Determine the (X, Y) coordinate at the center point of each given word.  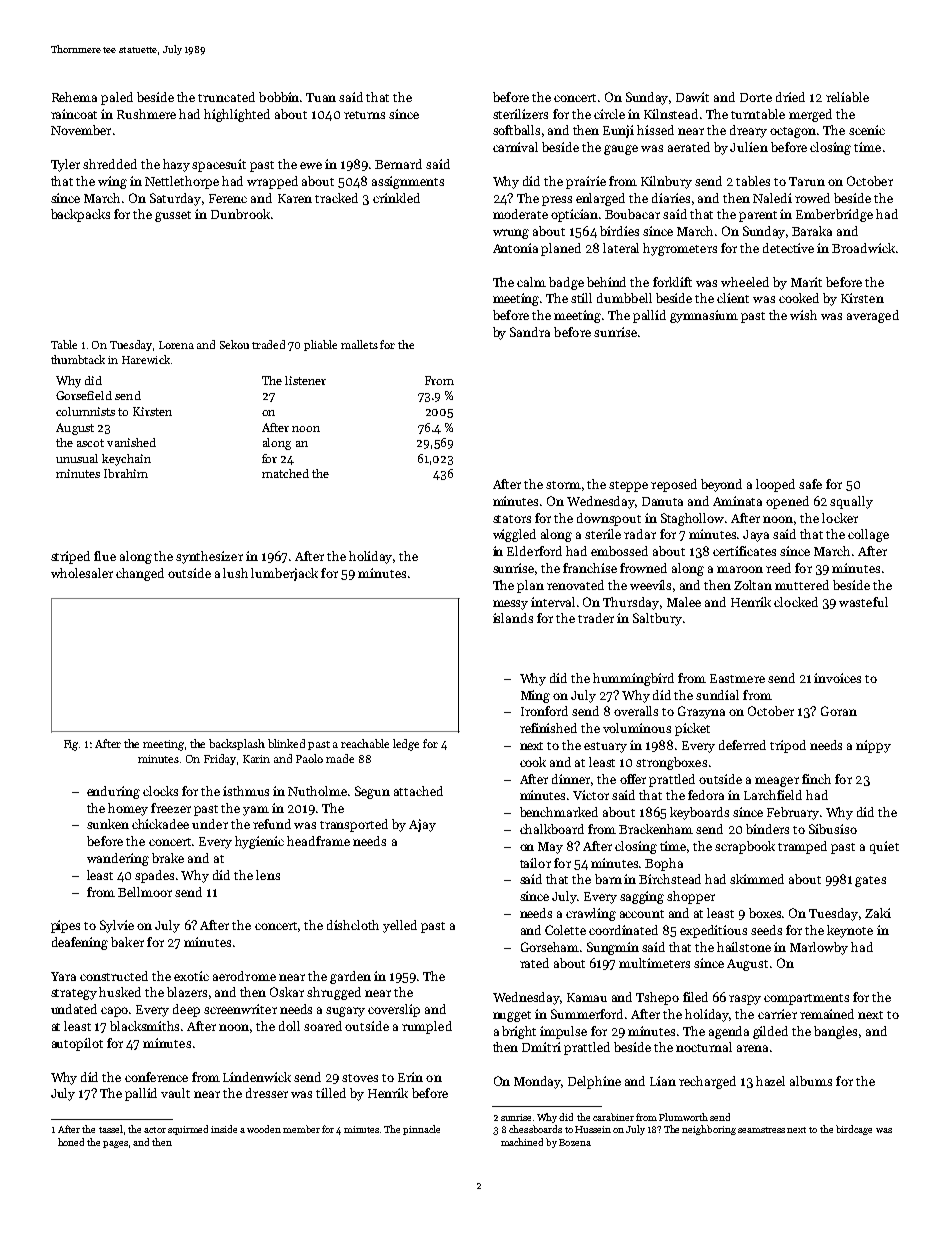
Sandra (530, 332)
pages (115, 1144)
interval (553, 602)
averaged (873, 316)
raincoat (74, 114)
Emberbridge (834, 215)
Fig (72, 745)
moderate (520, 214)
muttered (802, 585)
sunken (108, 824)
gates (870, 881)
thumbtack (78, 359)
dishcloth (353, 925)
